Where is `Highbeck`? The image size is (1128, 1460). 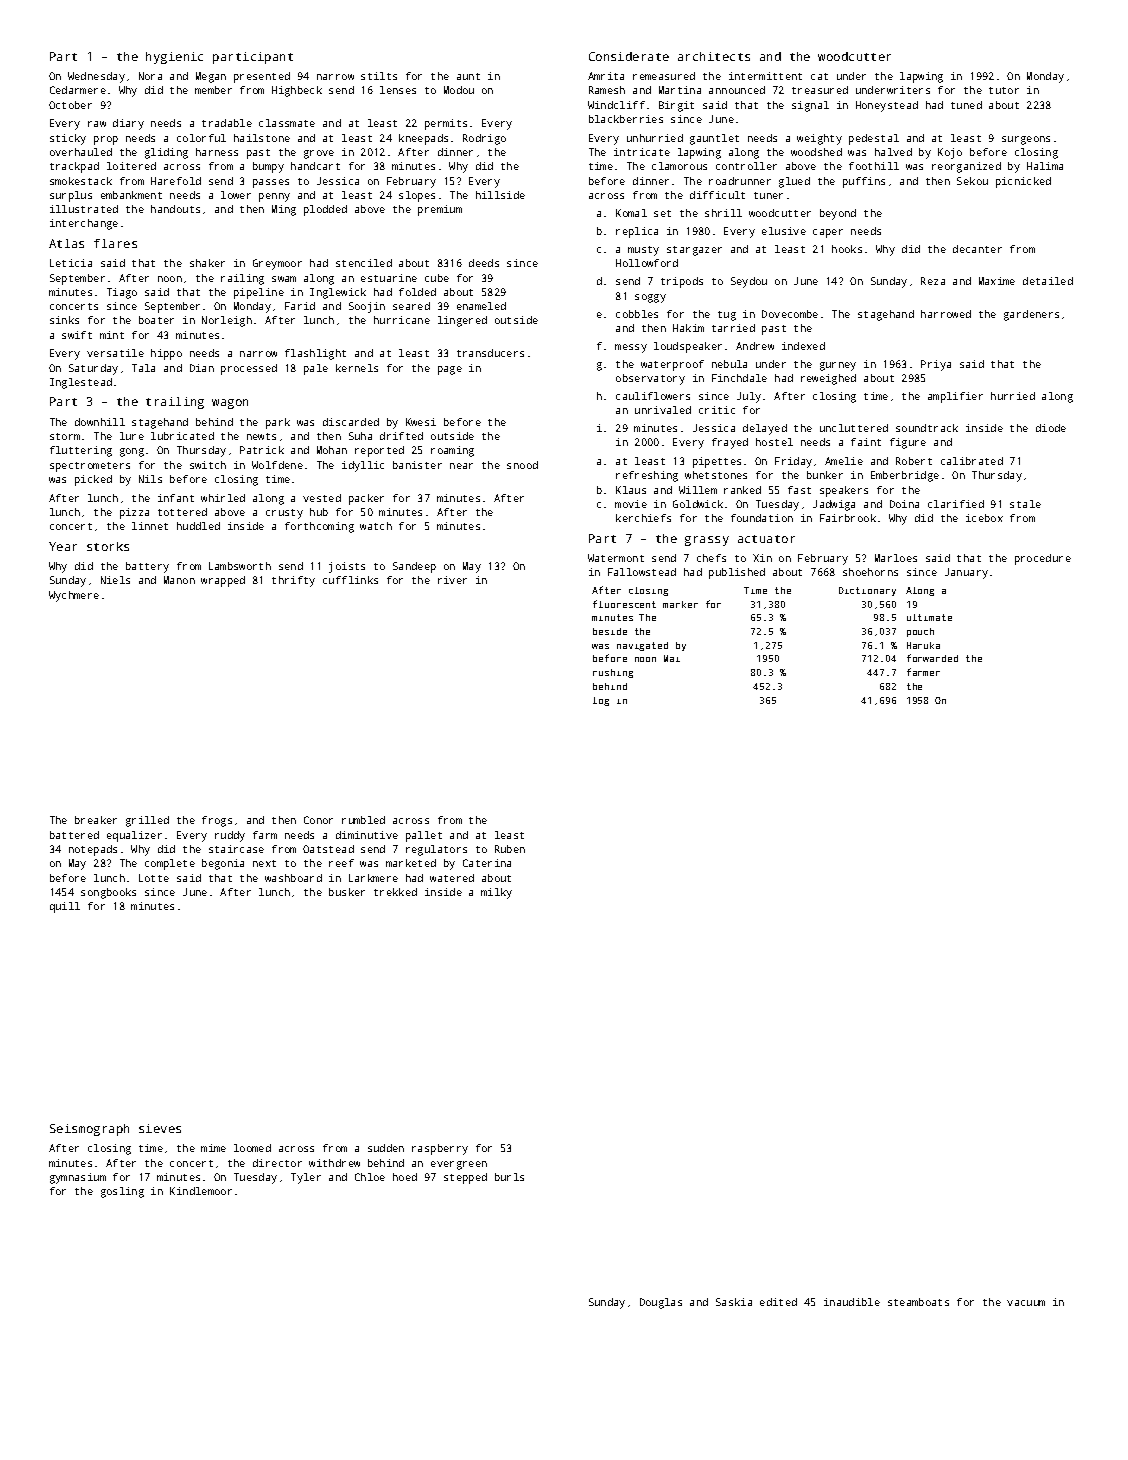
Highbeck is located at coordinates (297, 91).
